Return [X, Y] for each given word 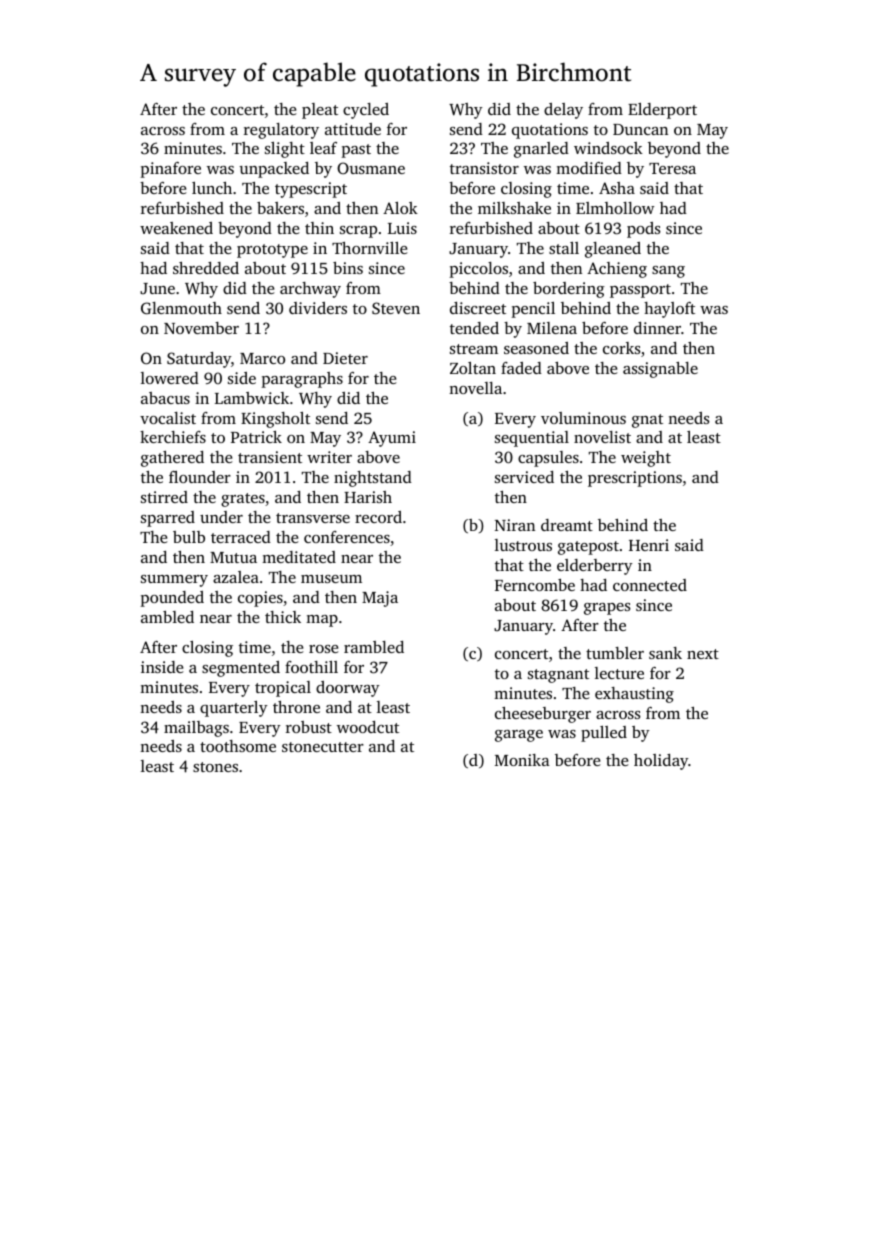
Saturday [199, 360]
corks [621, 348]
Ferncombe [535, 585]
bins [348, 268]
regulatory [281, 131]
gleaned [613, 250]
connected [650, 585]
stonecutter [323, 747]
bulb [189, 537]
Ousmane [371, 168]
